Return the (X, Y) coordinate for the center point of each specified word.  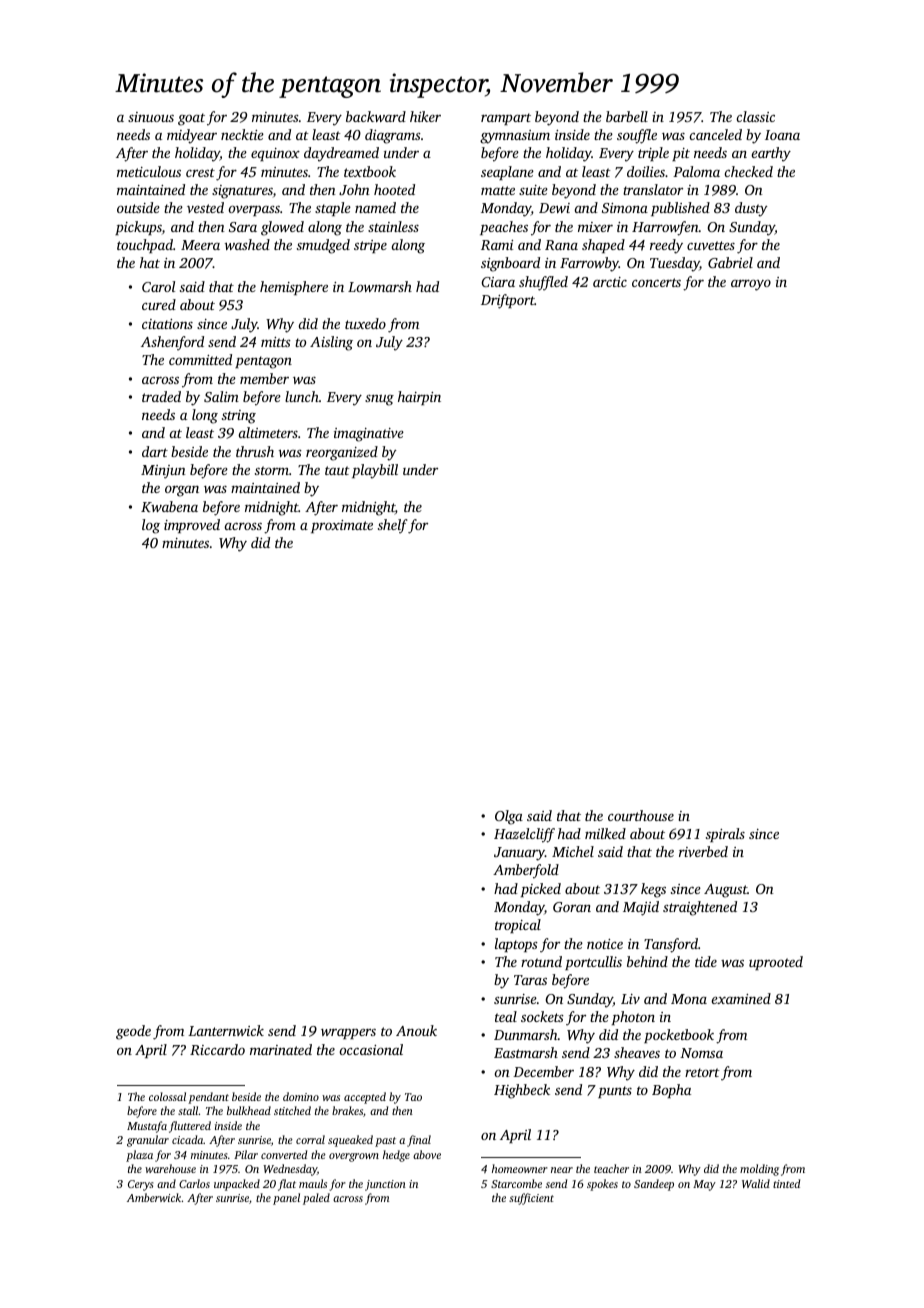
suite (533, 190)
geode (133, 1032)
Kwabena (169, 506)
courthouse (641, 815)
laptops (516, 945)
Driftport (508, 301)
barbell (627, 116)
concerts (656, 282)
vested (205, 207)
